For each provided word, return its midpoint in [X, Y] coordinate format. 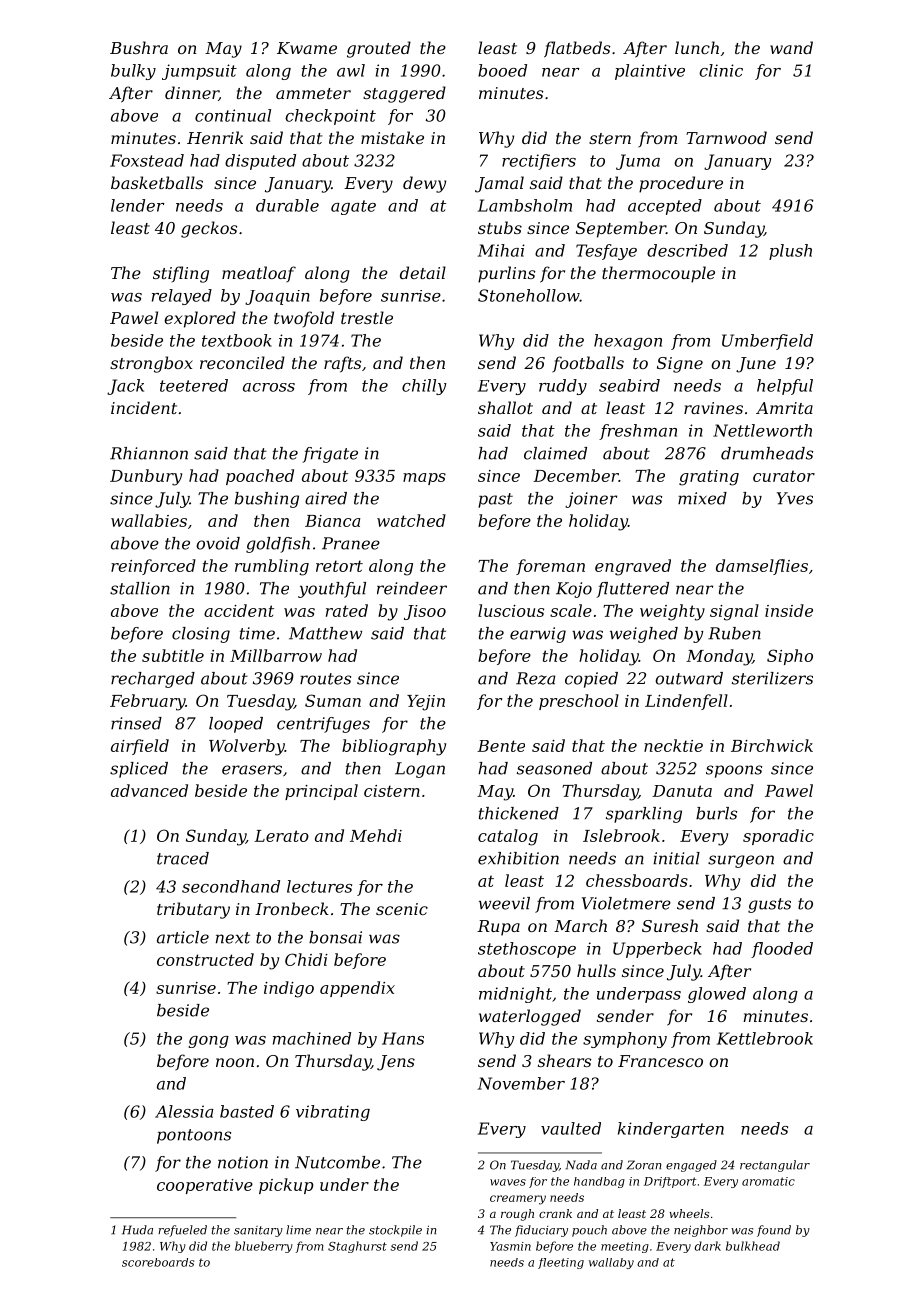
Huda [137, 1230]
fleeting [561, 1263]
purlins [506, 274]
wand [791, 47]
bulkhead [753, 1246]
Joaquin [277, 297]
